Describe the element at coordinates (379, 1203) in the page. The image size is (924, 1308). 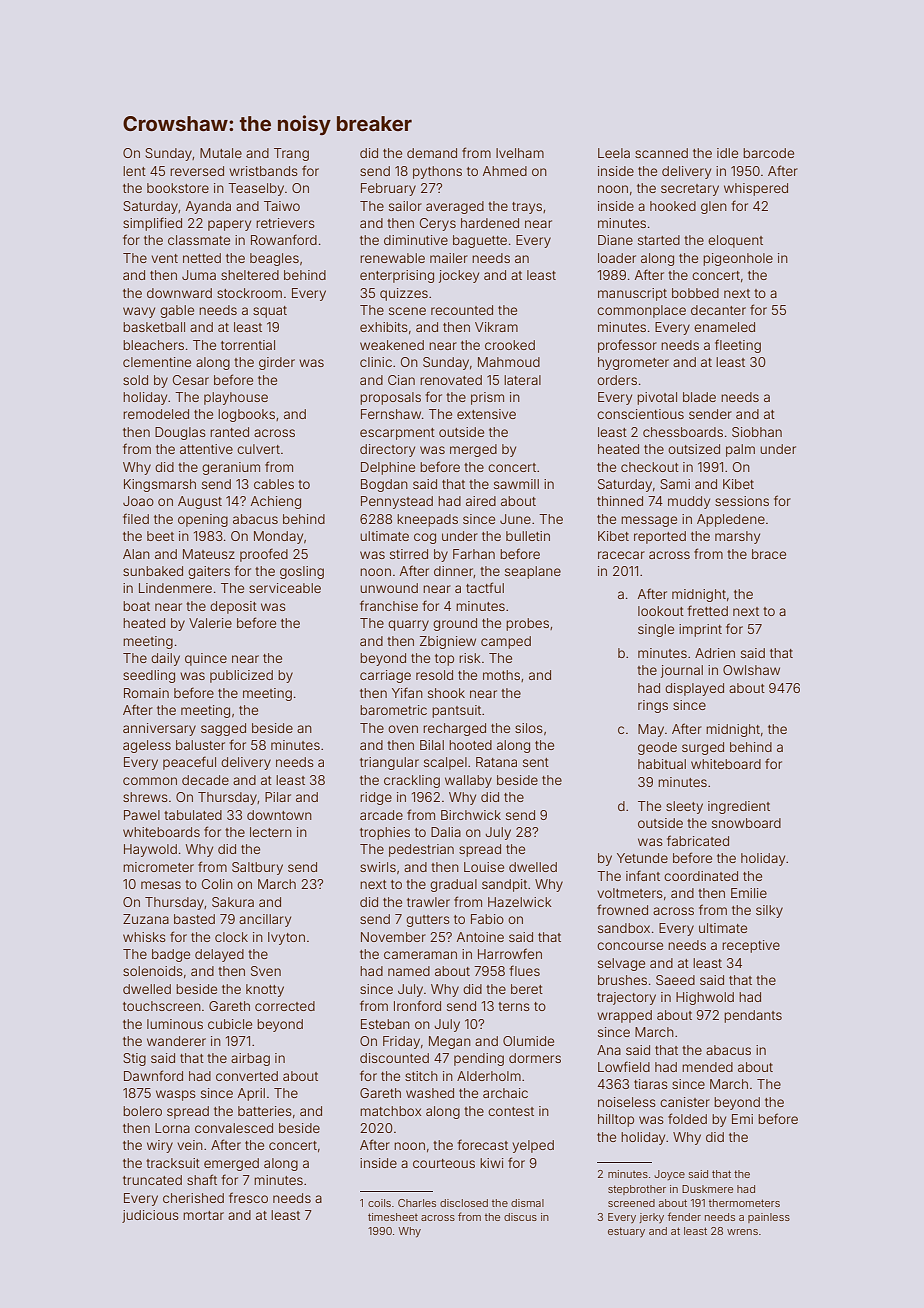
I see `coils` at that location.
